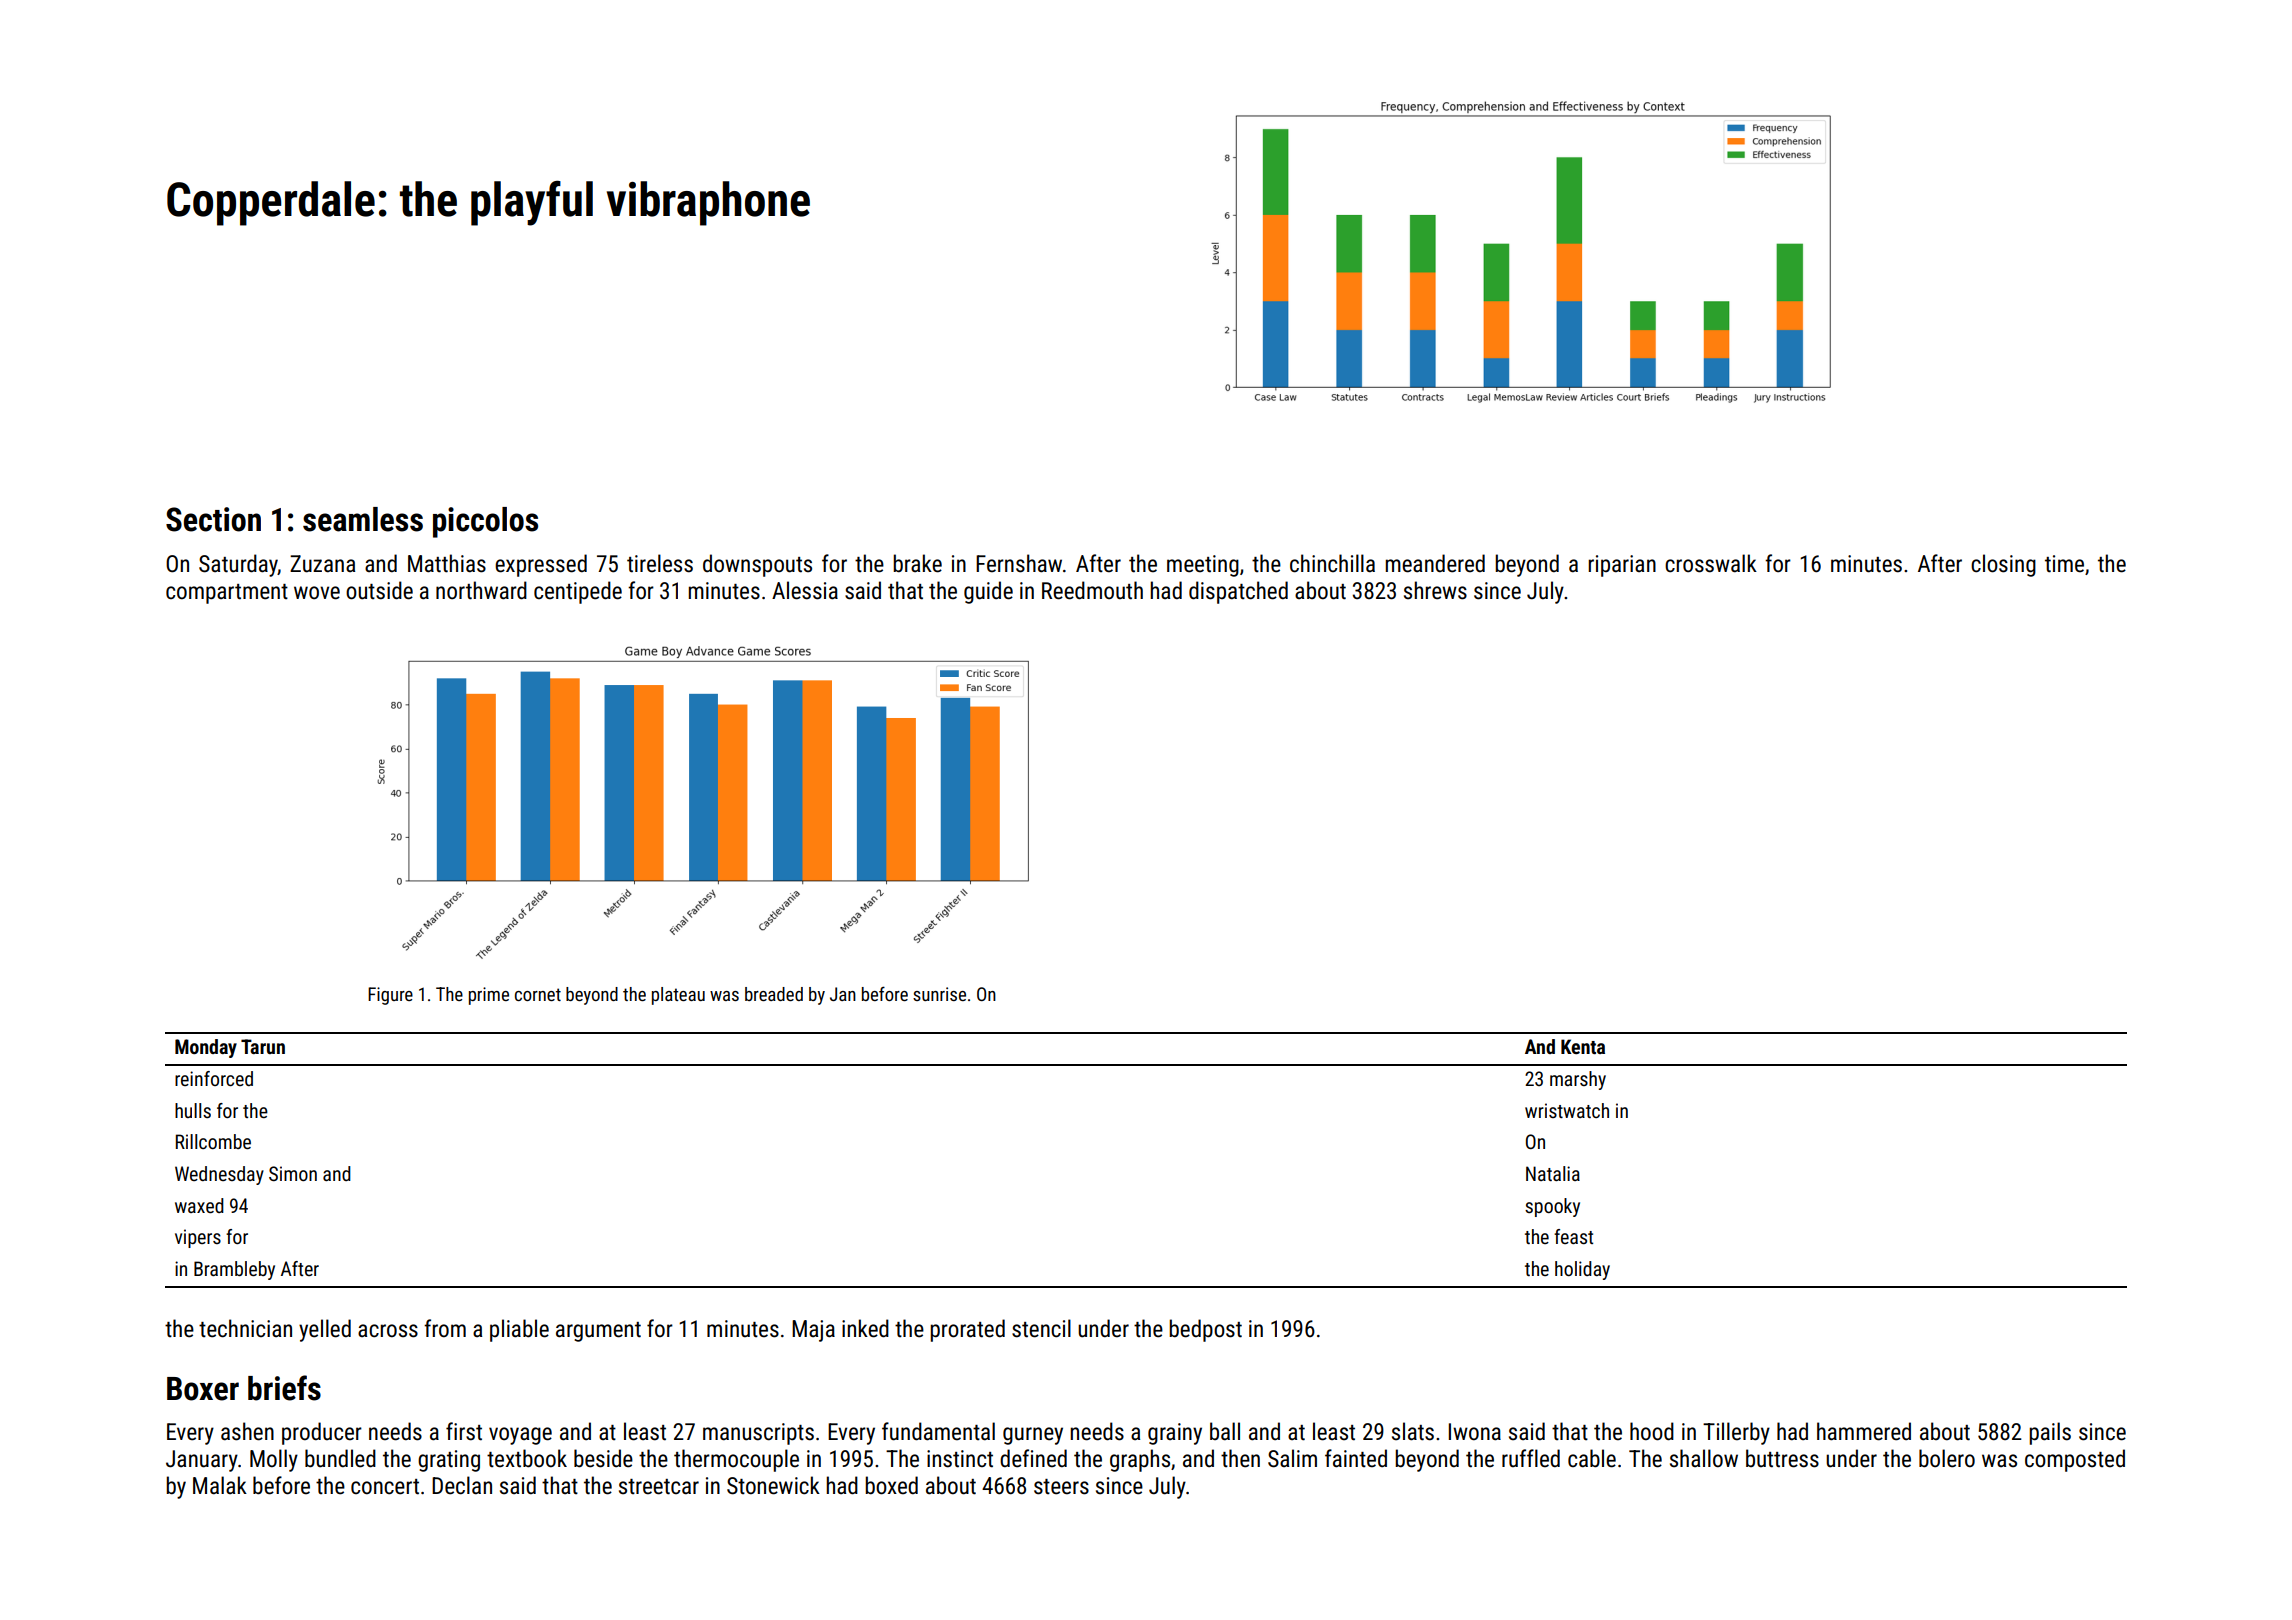 This page has height=1620, width=2292. What do you see at coordinates (293, 1173) in the page?
I see `Simon` at bounding box center [293, 1173].
